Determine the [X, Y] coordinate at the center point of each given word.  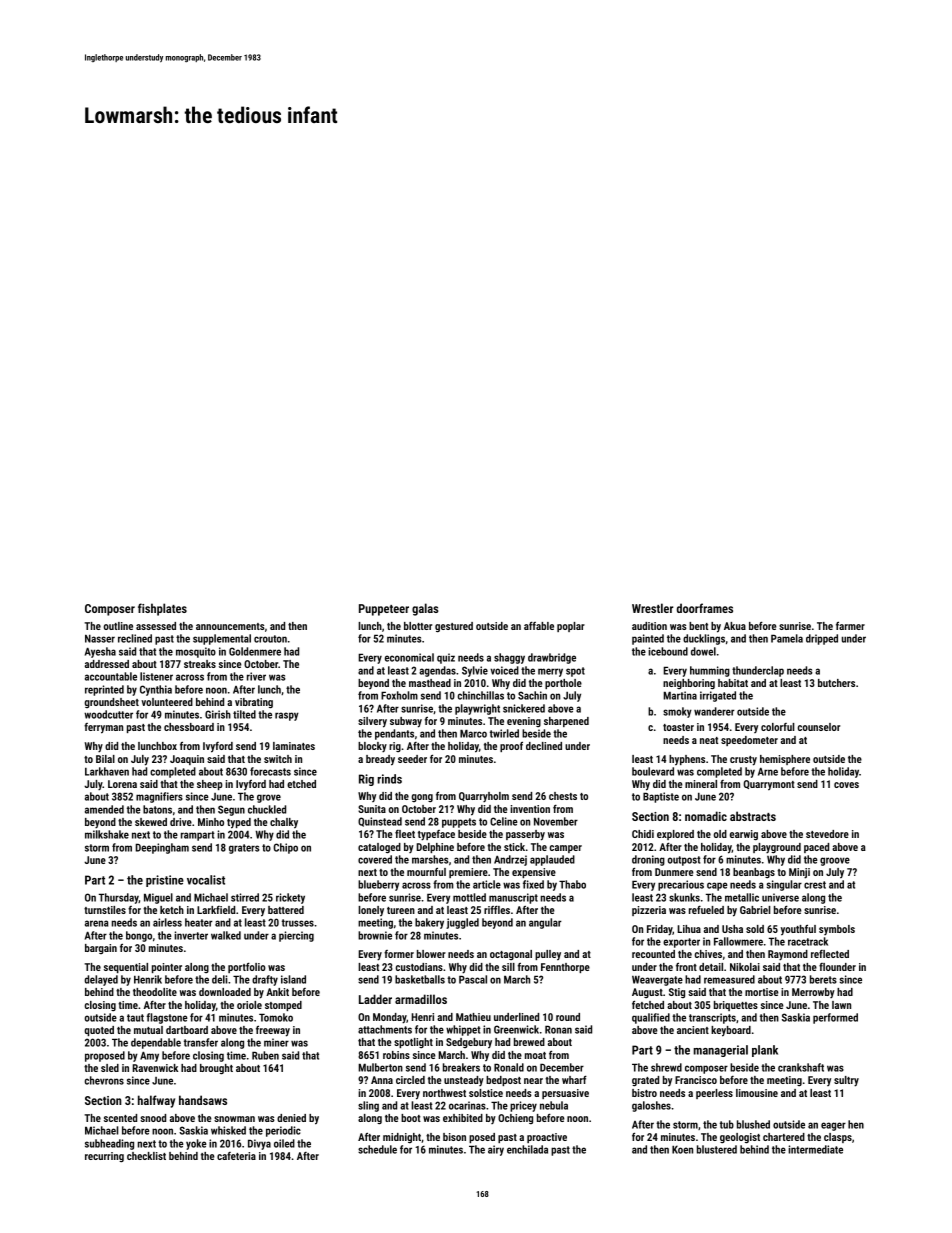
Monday [389, 1018]
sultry [846, 1081]
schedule [377, 1149]
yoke [196, 1144]
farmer [850, 625]
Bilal [105, 759]
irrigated [718, 696]
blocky [372, 747]
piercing [296, 936]
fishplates [162, 609]
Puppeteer [384, 610]
